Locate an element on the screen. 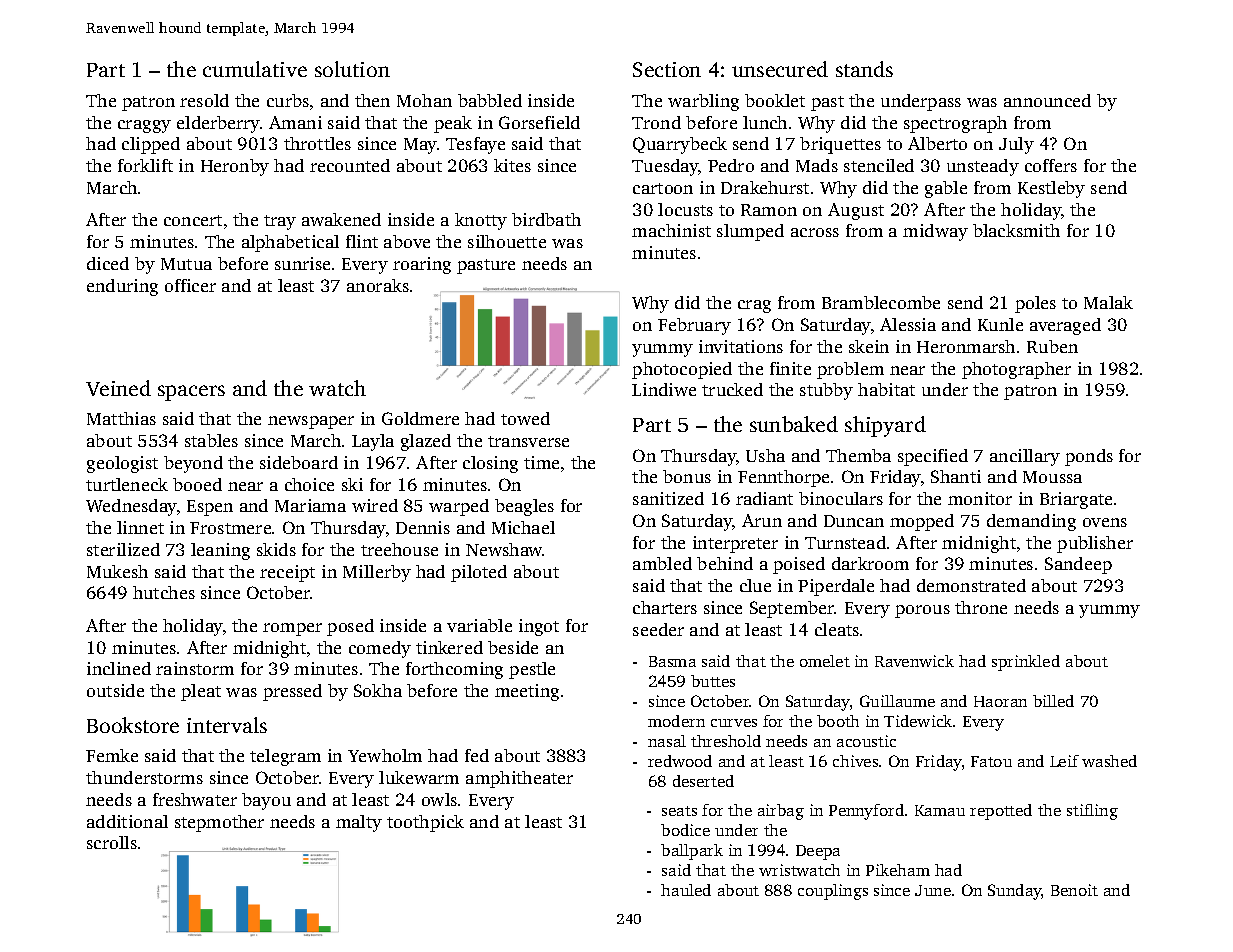  publisher is located at coordinates (1095, 544).
